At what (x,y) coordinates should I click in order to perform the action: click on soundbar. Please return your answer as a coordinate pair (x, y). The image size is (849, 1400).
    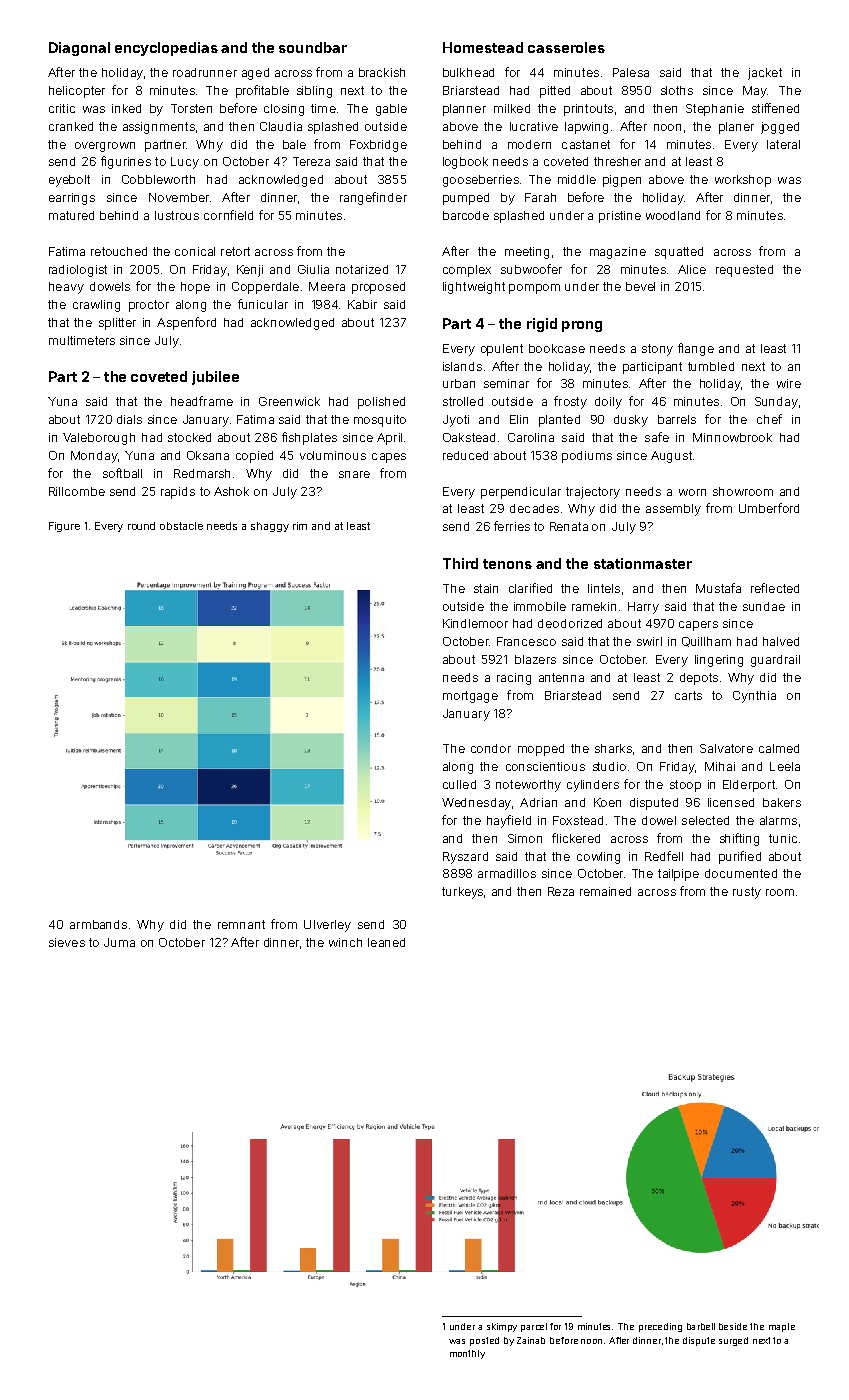
    Looking at the image, I should click on (313, 47).
